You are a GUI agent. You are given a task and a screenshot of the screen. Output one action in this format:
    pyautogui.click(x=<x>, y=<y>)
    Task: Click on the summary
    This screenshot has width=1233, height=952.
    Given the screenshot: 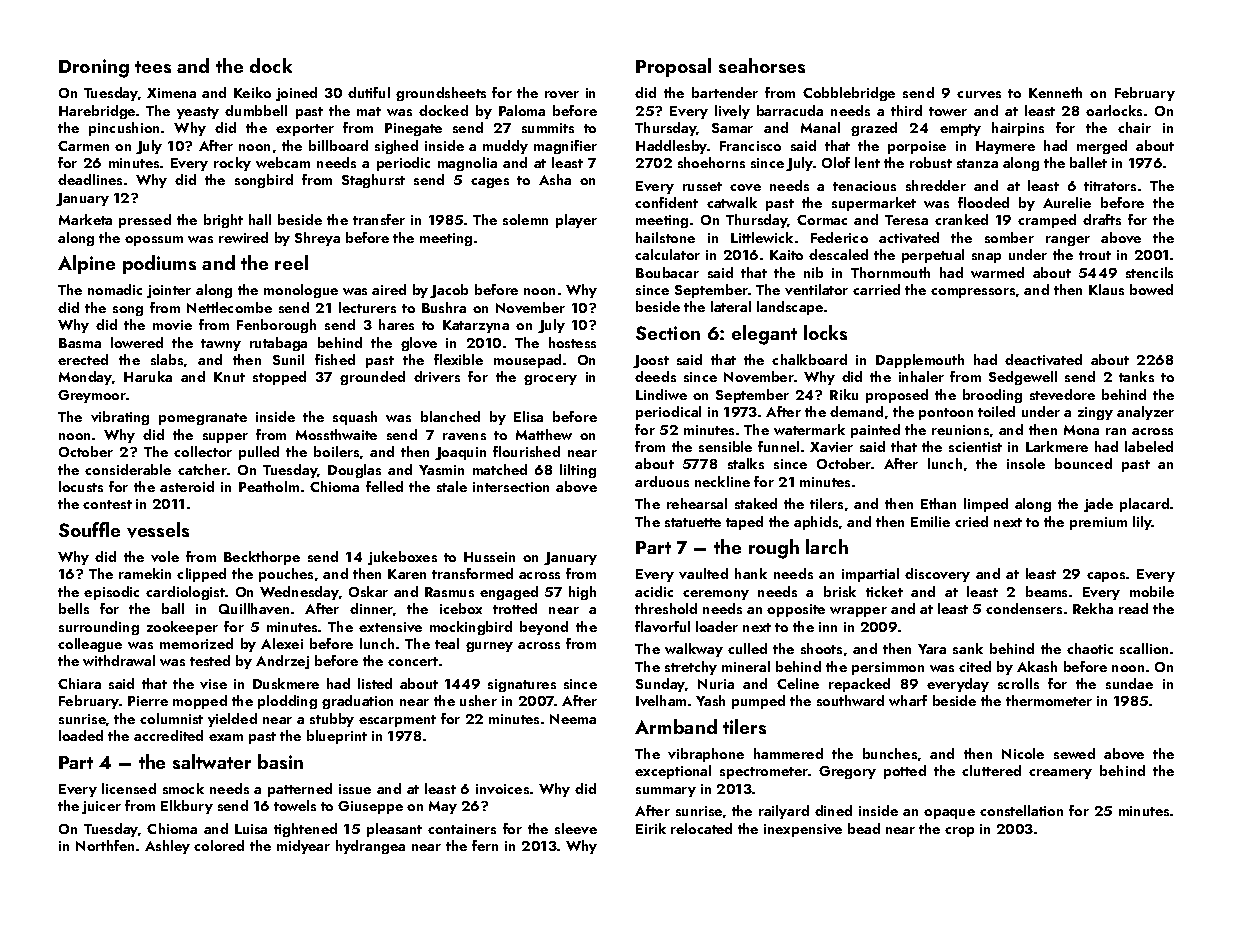 What is the action you would take?
    pyautogui.click(x=666, y=792)
